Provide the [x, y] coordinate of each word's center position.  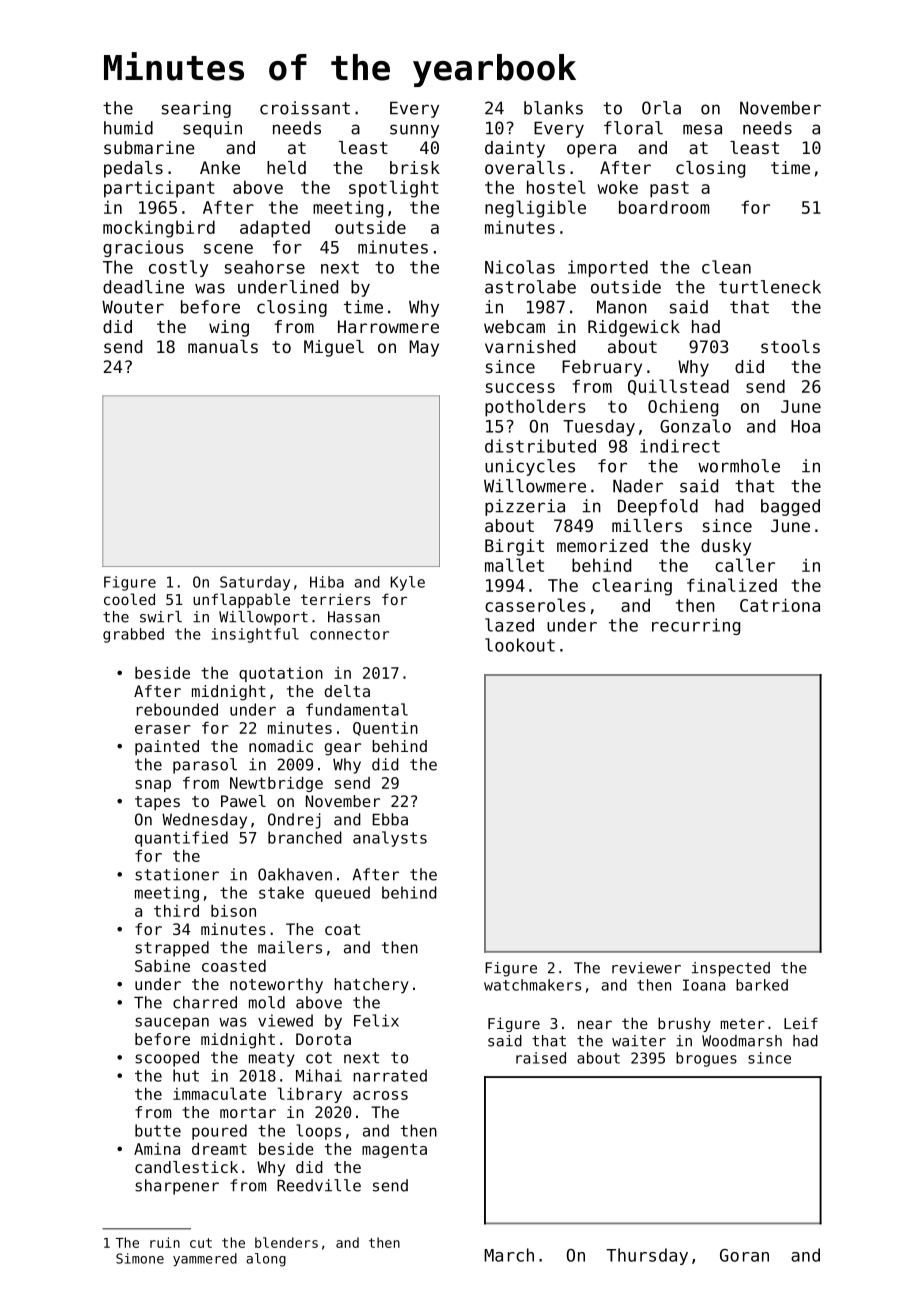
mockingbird [159, 229]
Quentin [385, 729]
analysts [390, 839]
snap [153, 786]
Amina [157, 1149]
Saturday [255, 583]
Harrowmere [388, 326]
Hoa [805, 426]
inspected [731, 969]
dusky [726, 547]
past [669, 189]
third [176, 911]
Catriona [780, 605]
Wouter [133, 307]
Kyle [407, 583]
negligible [535, 209]
